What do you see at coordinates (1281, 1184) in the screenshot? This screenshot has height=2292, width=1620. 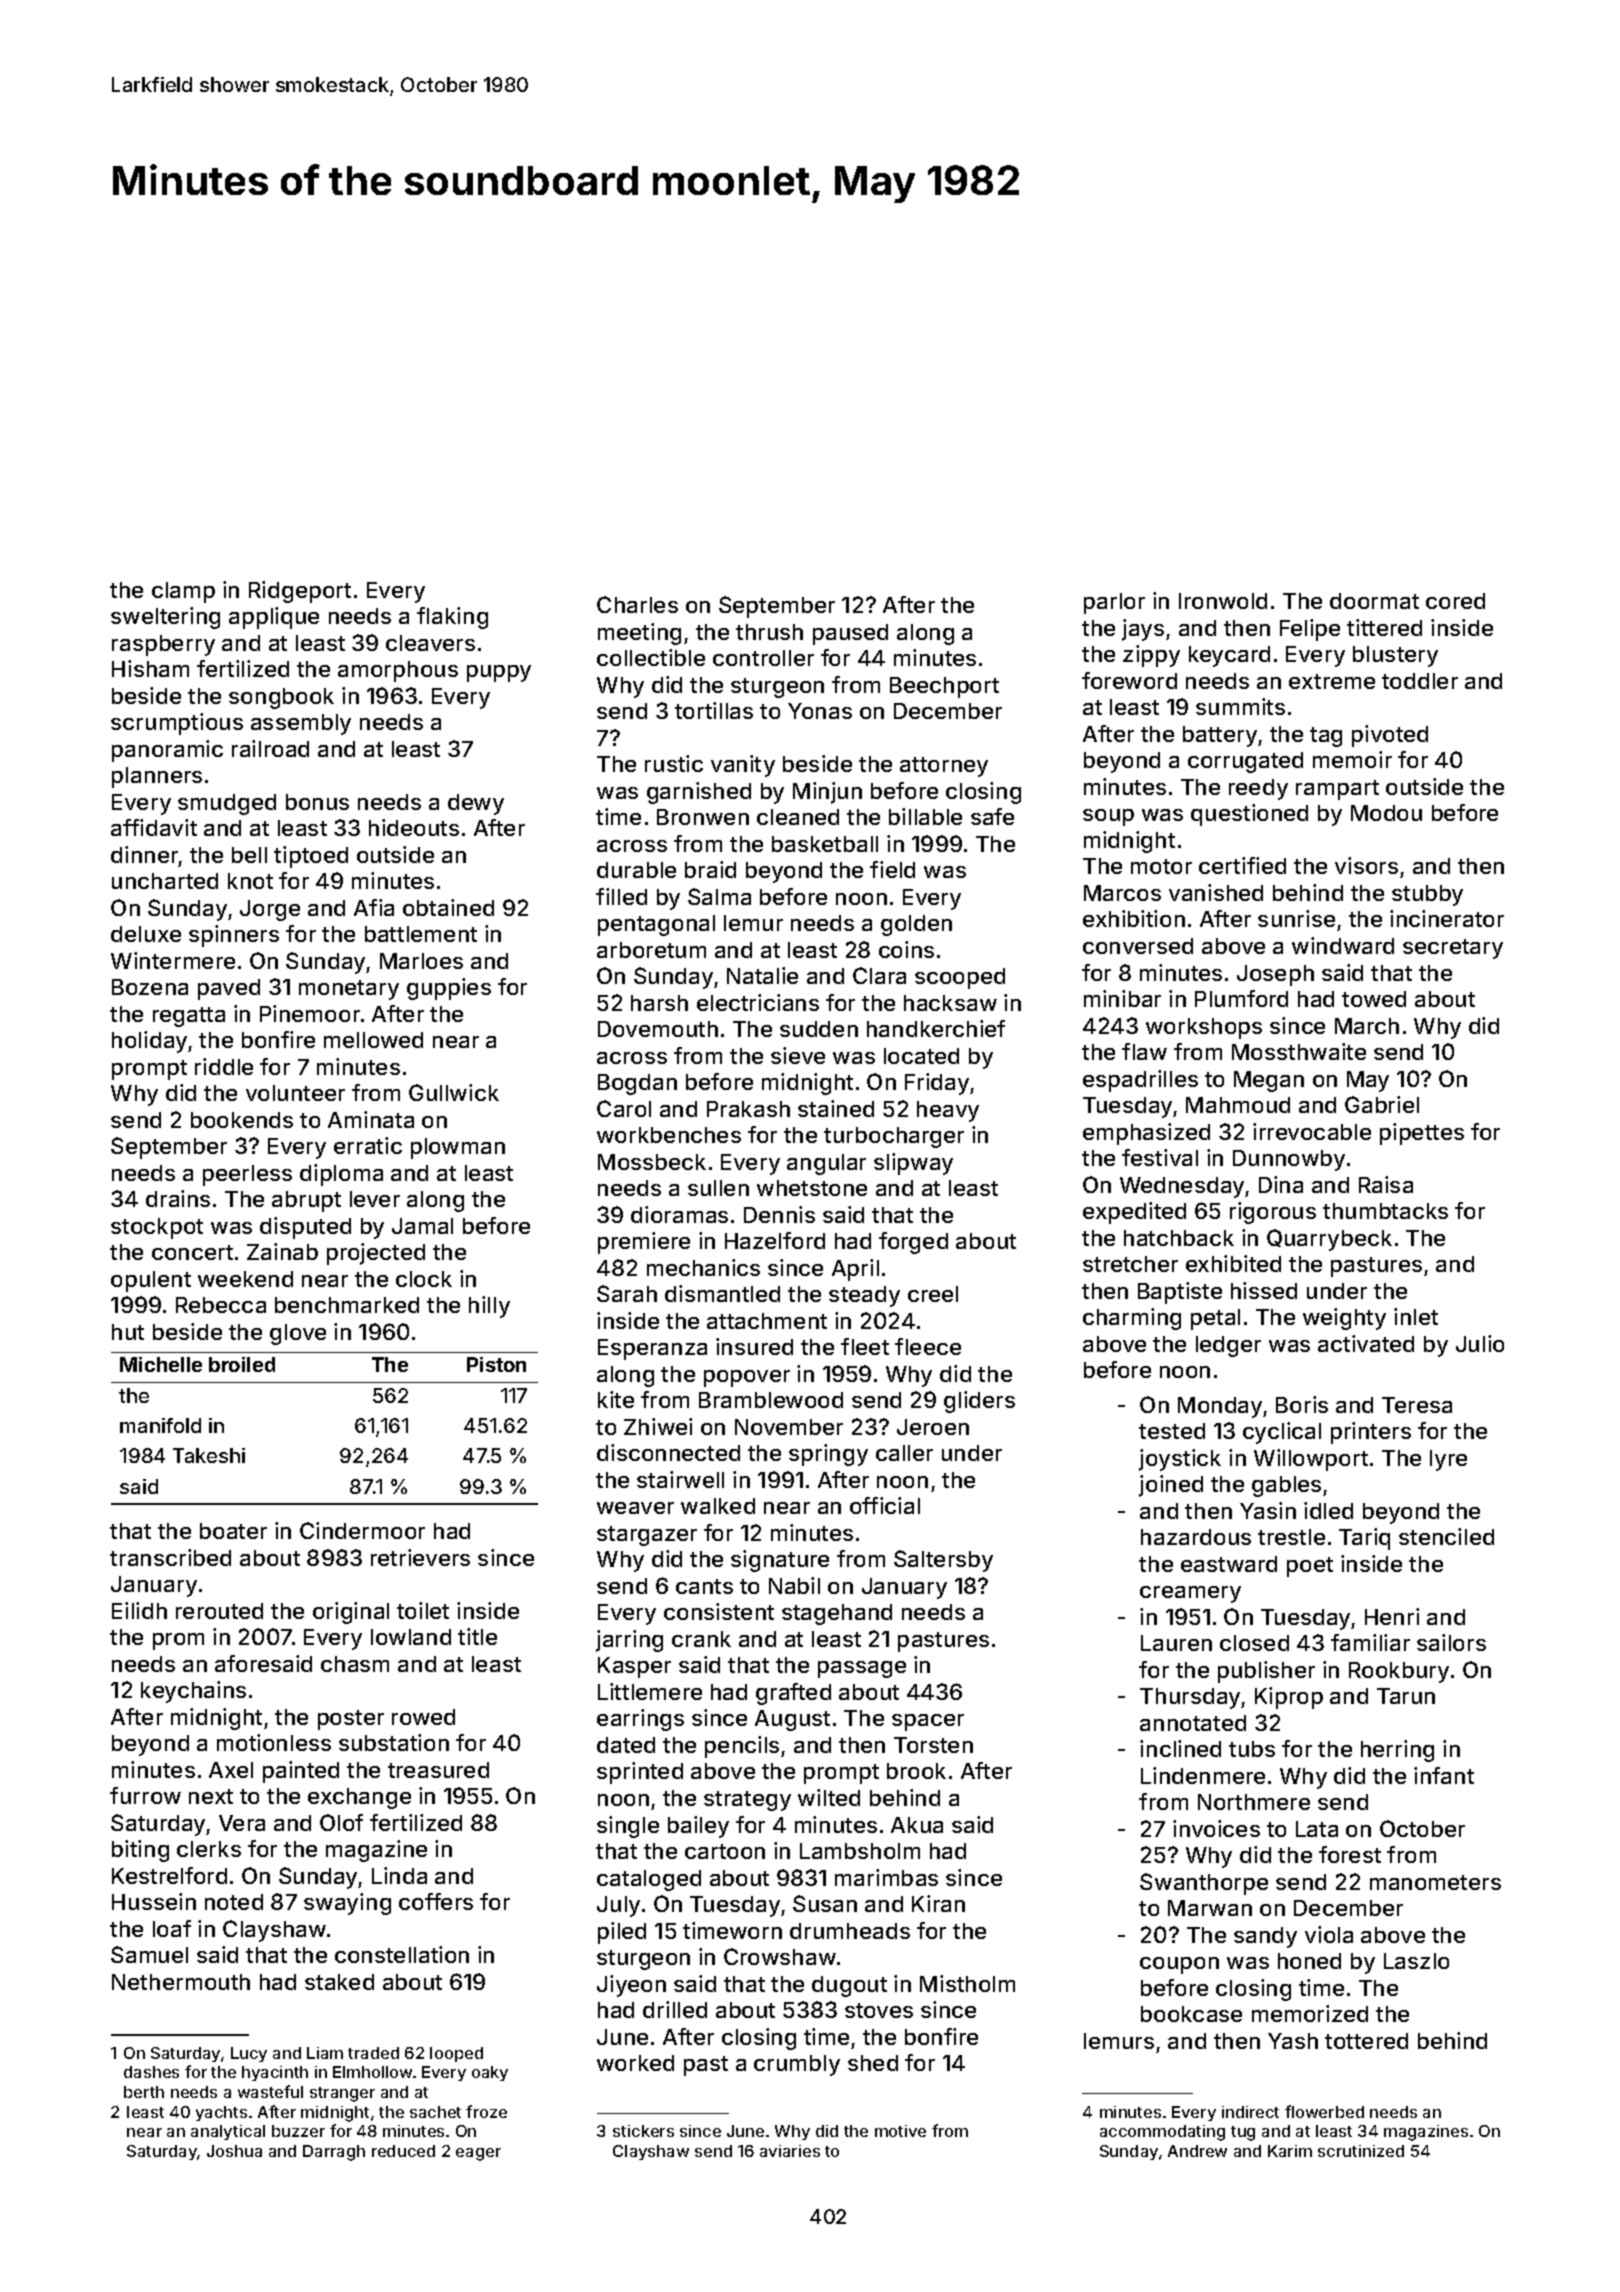 I see `Dina` at bounding box center [1281, 1184].
